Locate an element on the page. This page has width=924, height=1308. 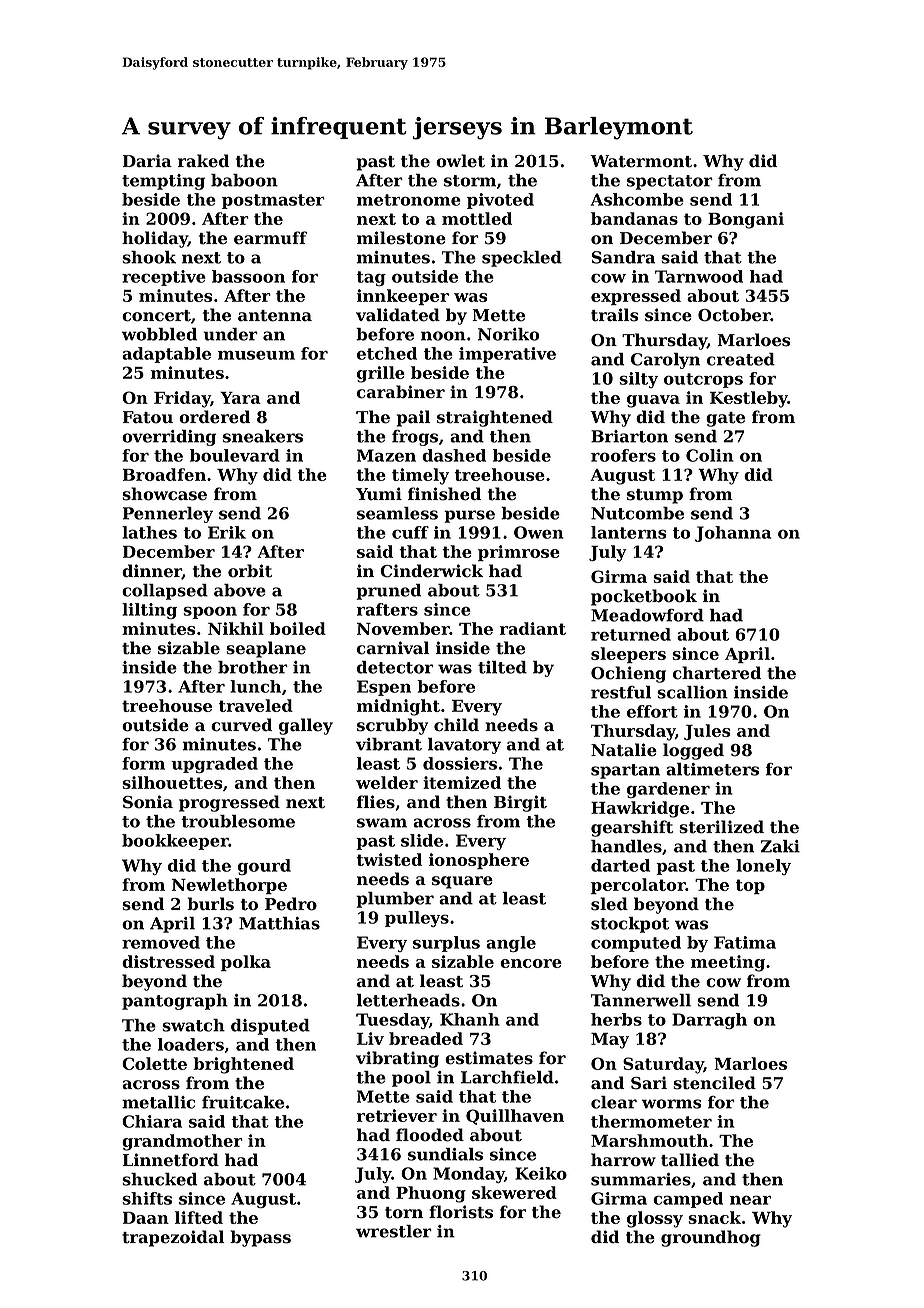
sneakers is located at coordinates (263, 436).
